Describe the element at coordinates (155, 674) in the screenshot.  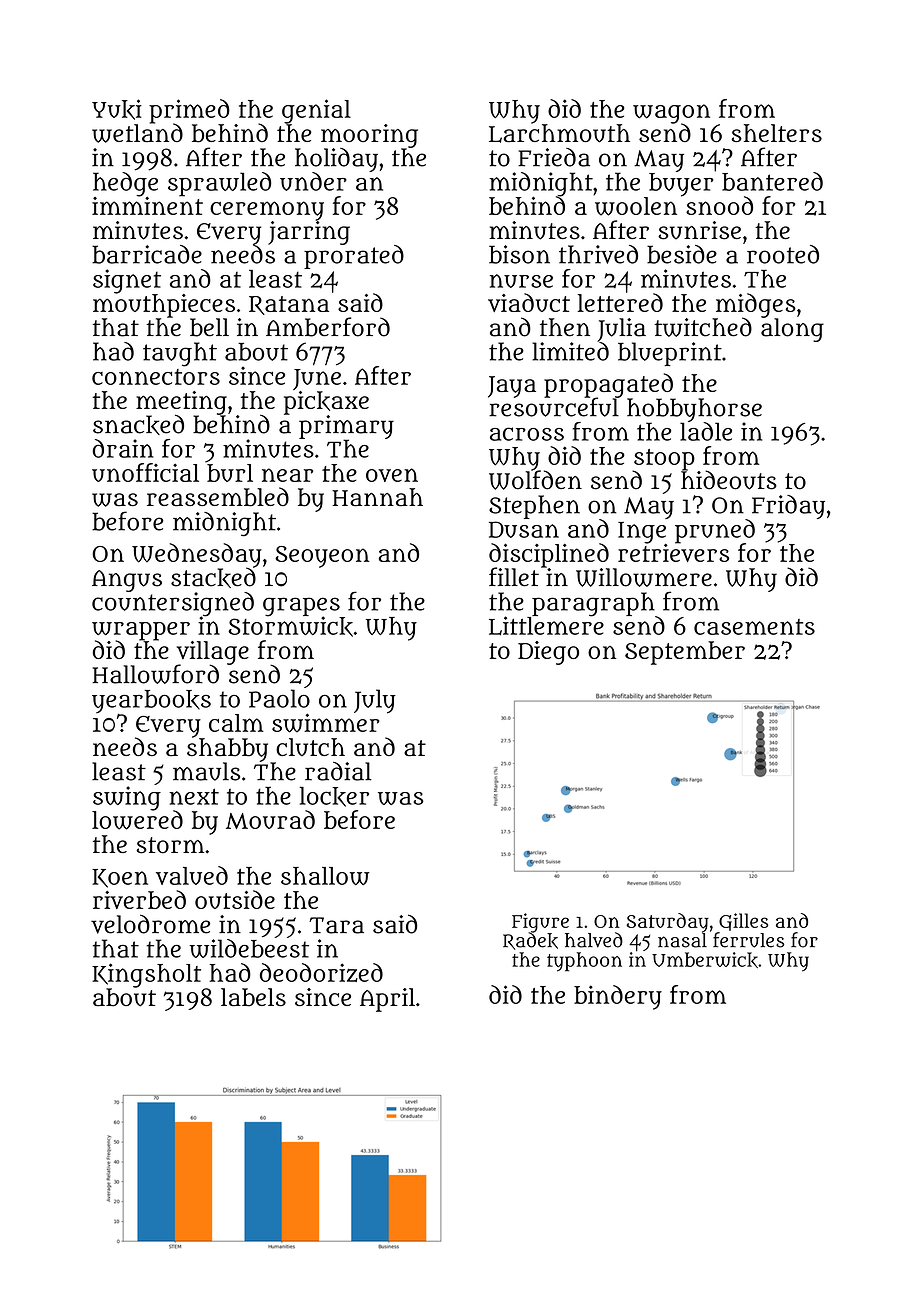
I see `Hallowford` at that location.
